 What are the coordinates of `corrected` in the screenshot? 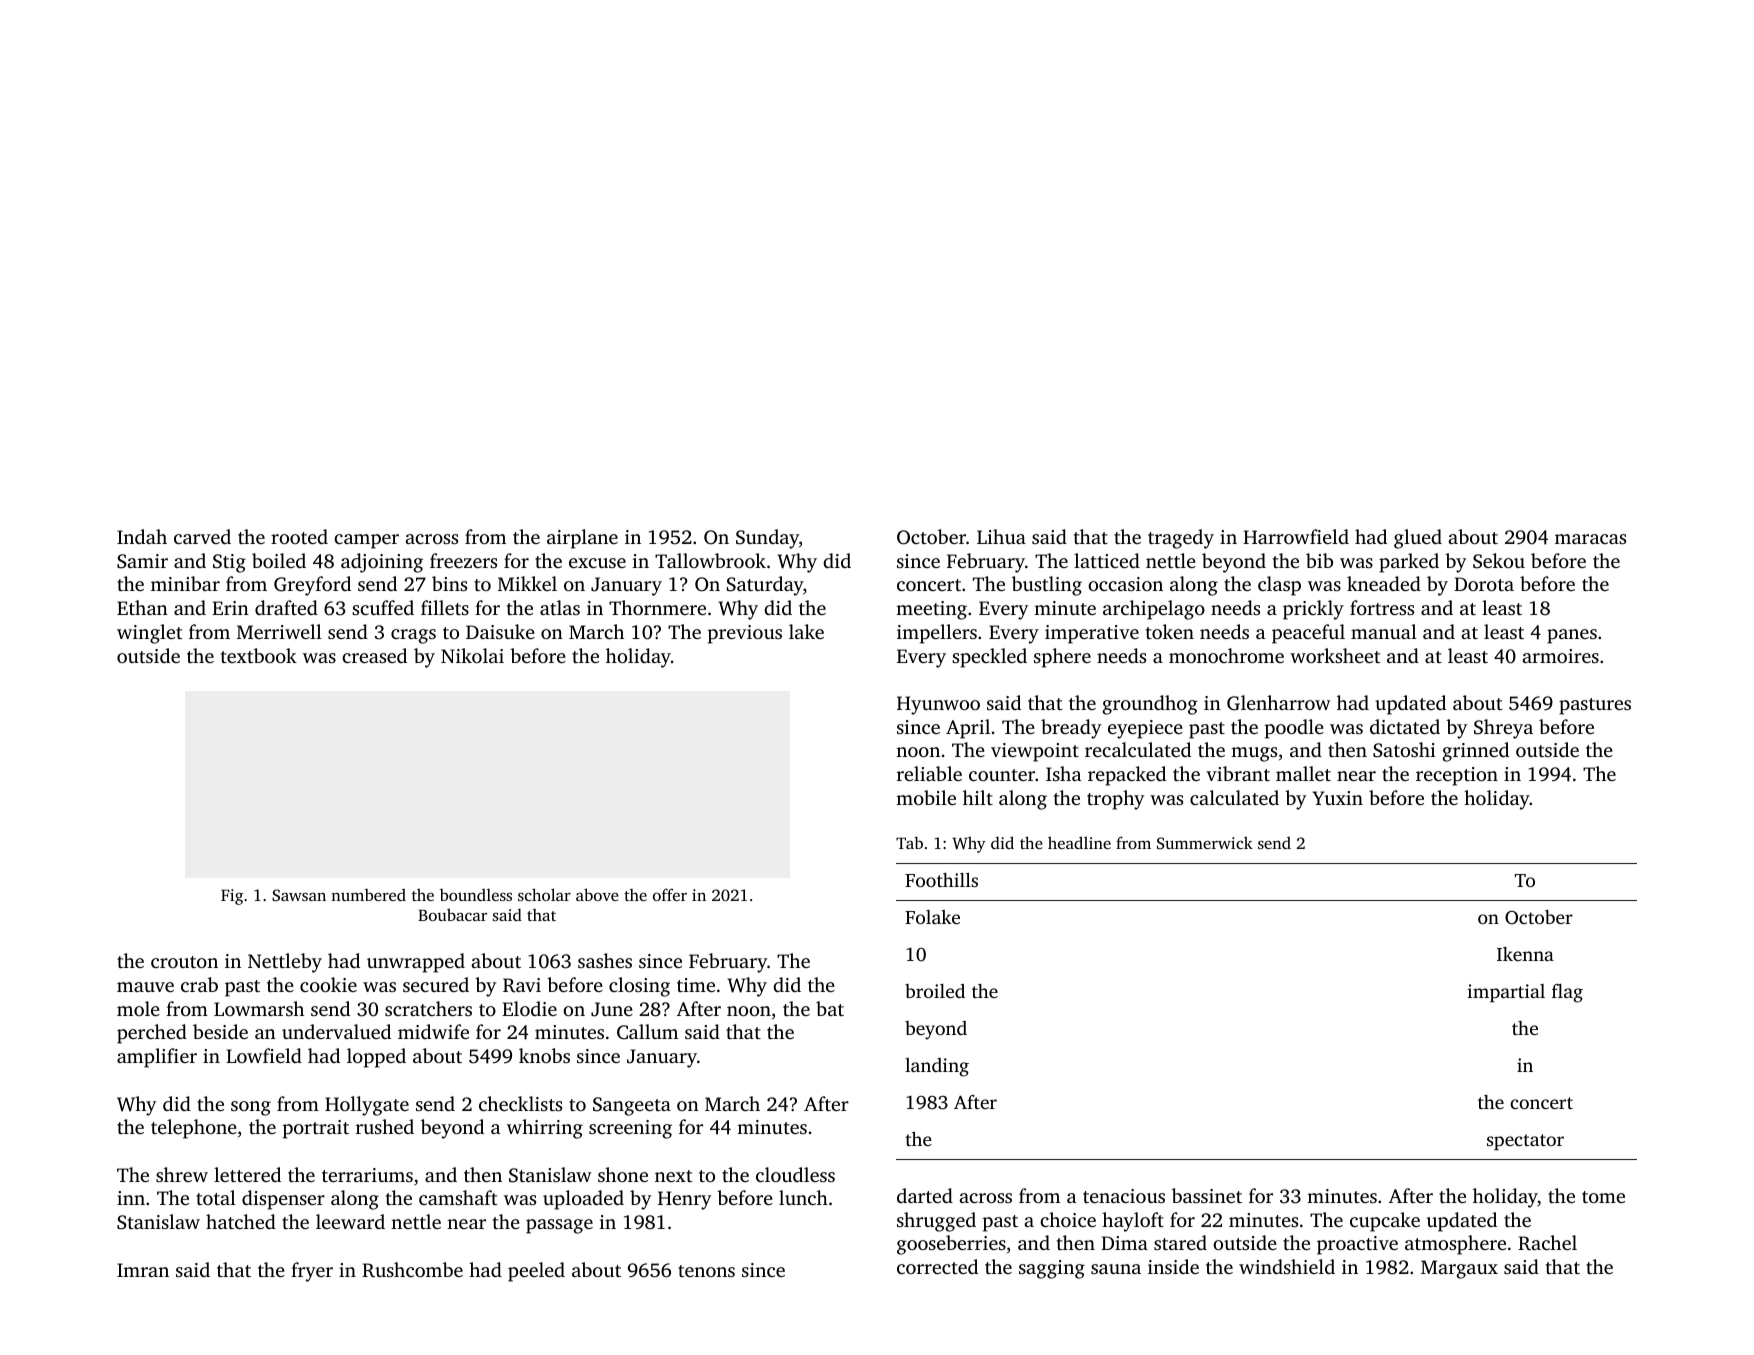 It's located at (937, 1266).
